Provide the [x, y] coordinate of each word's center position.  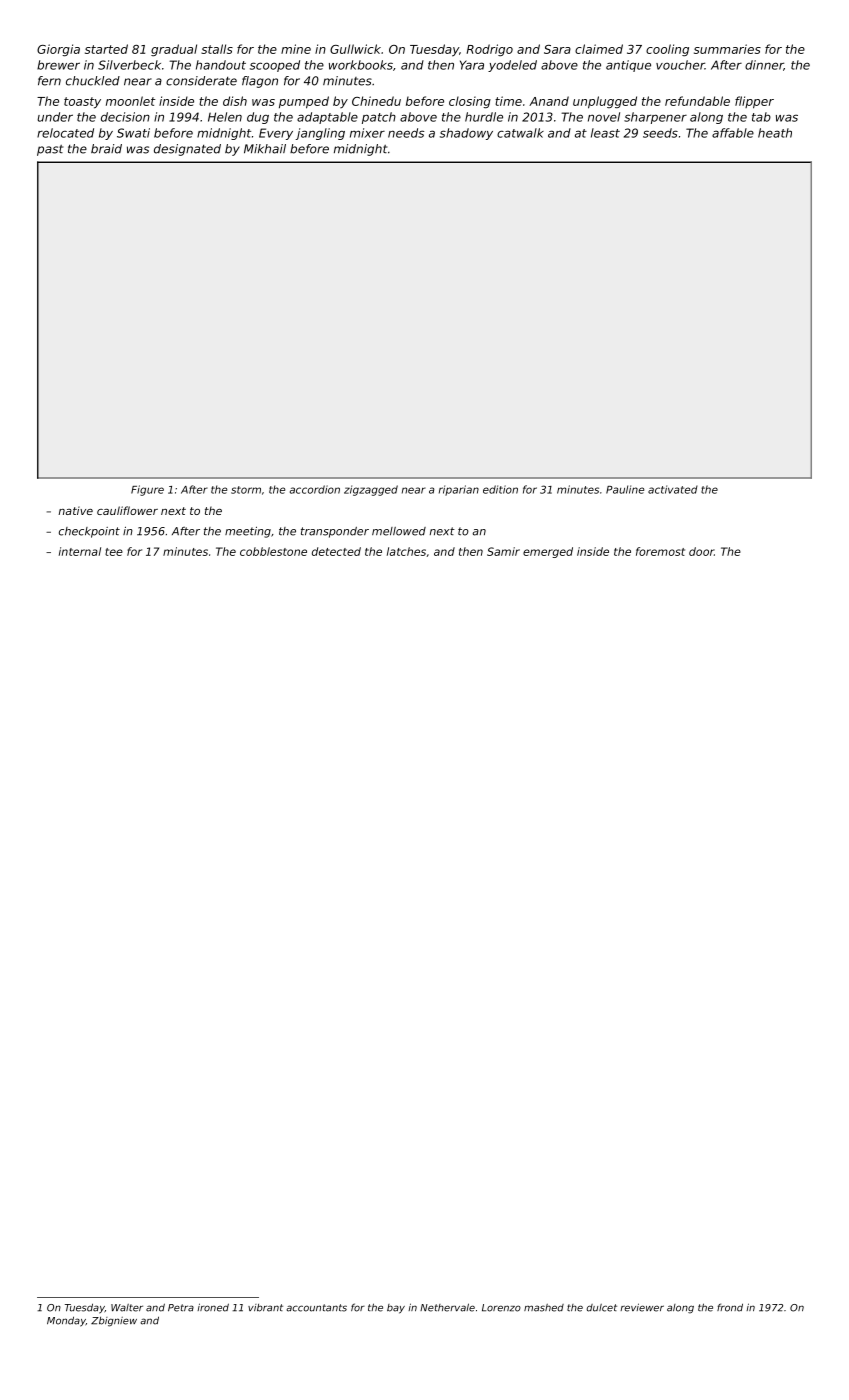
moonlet [131, 101]
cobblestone [273, 551]
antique [628, 66]
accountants [316, 1308]
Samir [503, 551]
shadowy [466, 134]
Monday [66, 1321]
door [701, 551]
